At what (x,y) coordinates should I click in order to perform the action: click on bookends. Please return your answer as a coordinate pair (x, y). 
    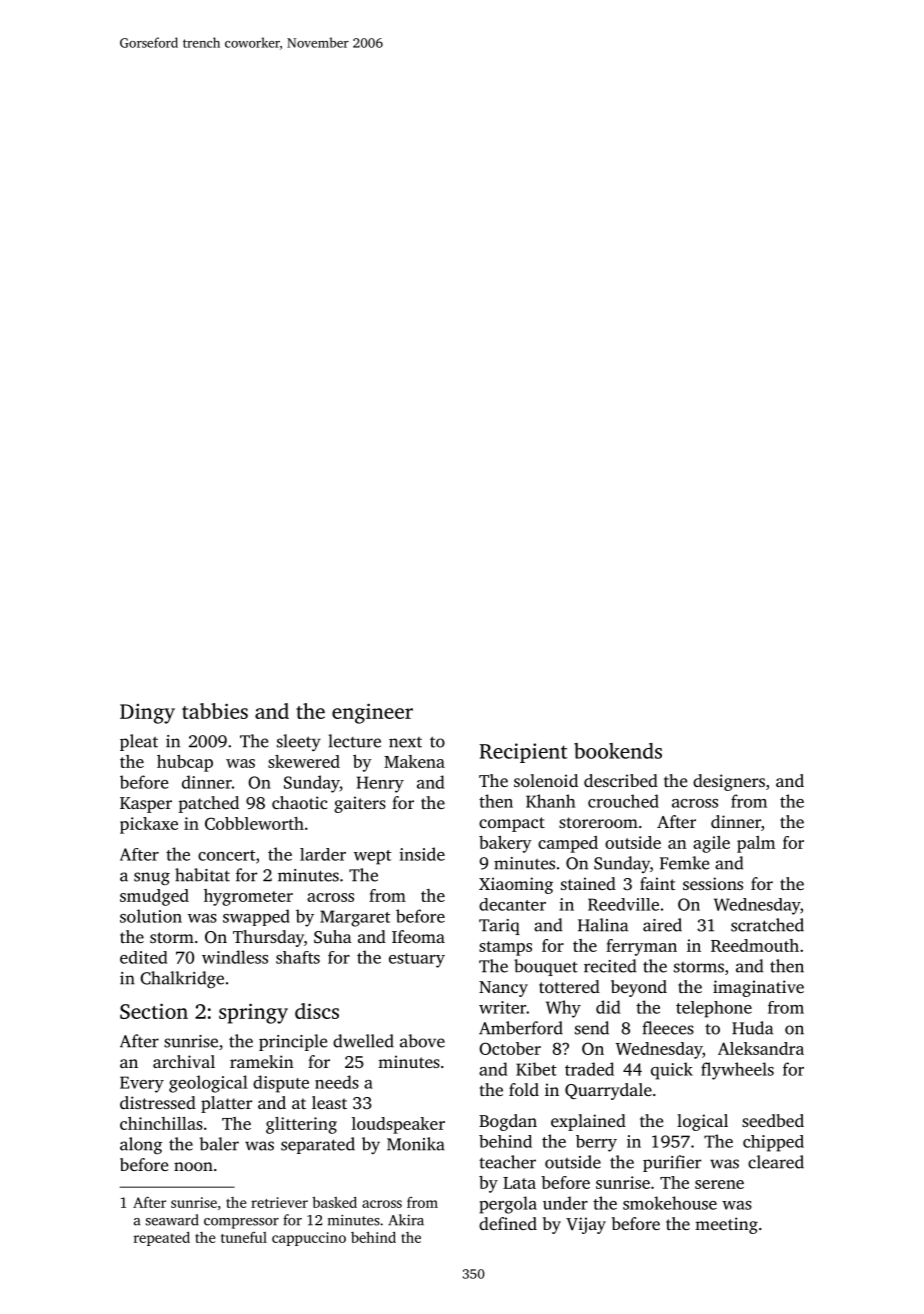
    Looking at the image, I should click on (618, 751).
